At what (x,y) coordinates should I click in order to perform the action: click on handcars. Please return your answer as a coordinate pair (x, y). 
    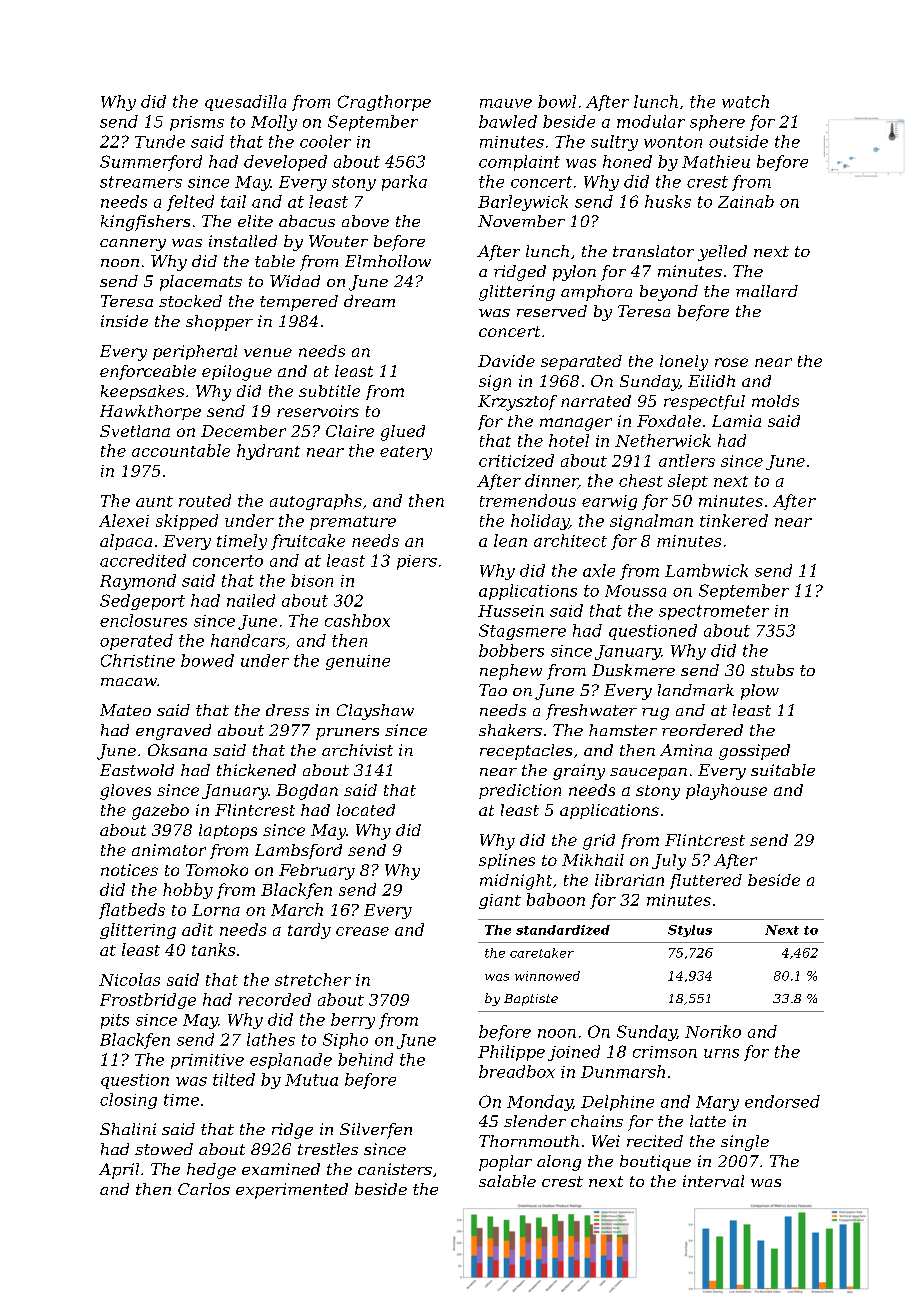
    Looking at the image, I should click on (248, 640).
